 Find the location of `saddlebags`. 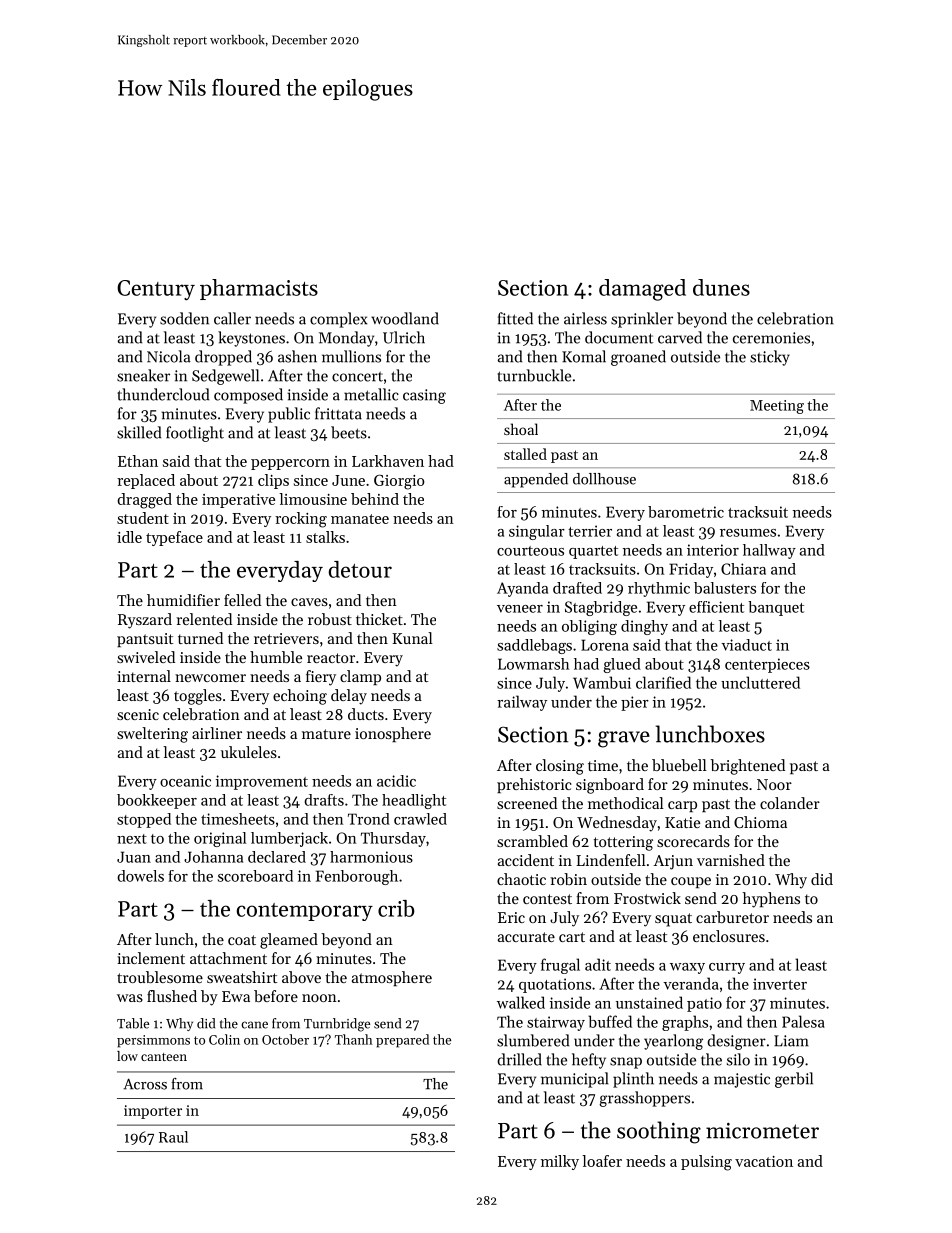

saddlebags is located at coordinates (534, 646).
